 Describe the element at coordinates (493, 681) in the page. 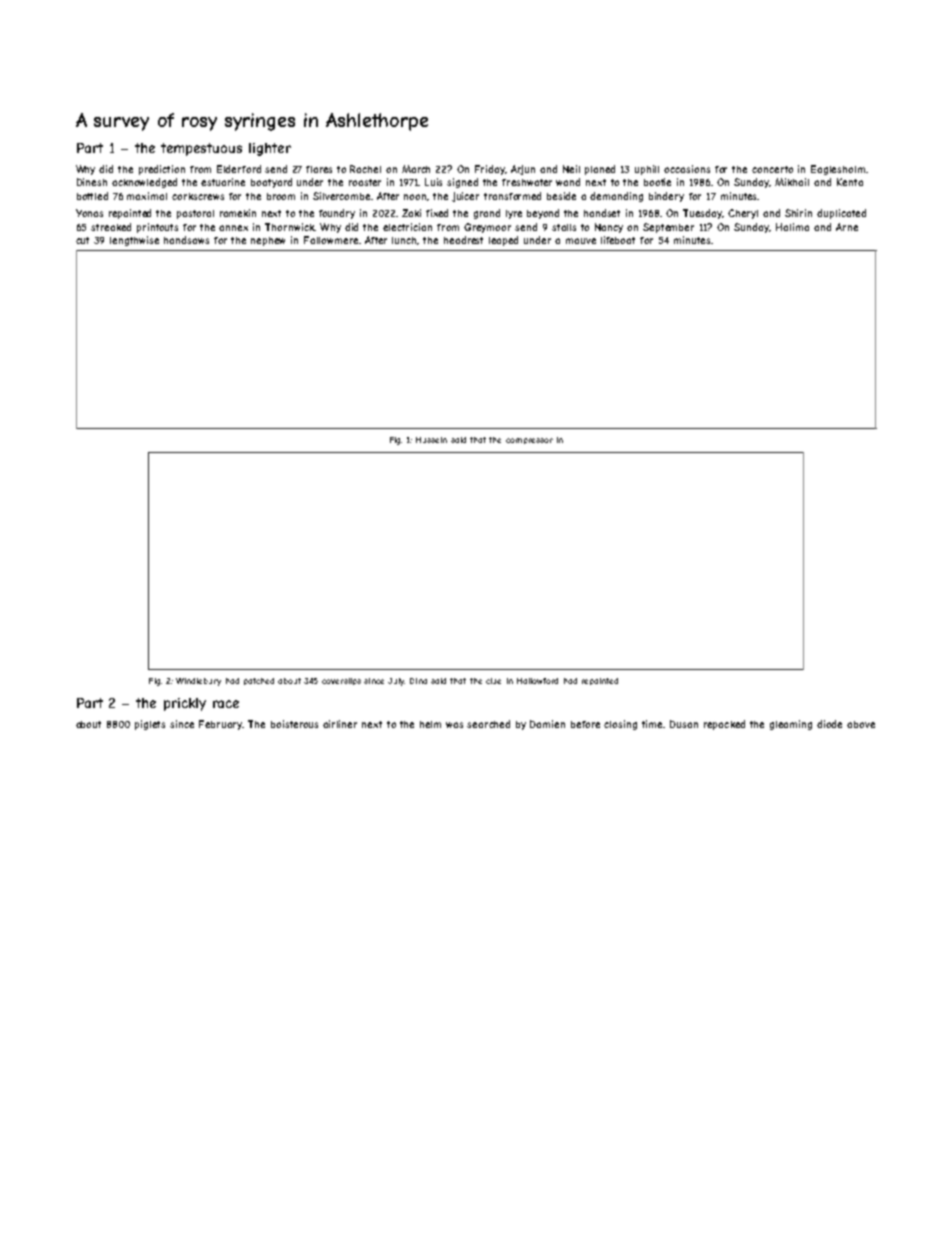

I see `clue` at that location.
